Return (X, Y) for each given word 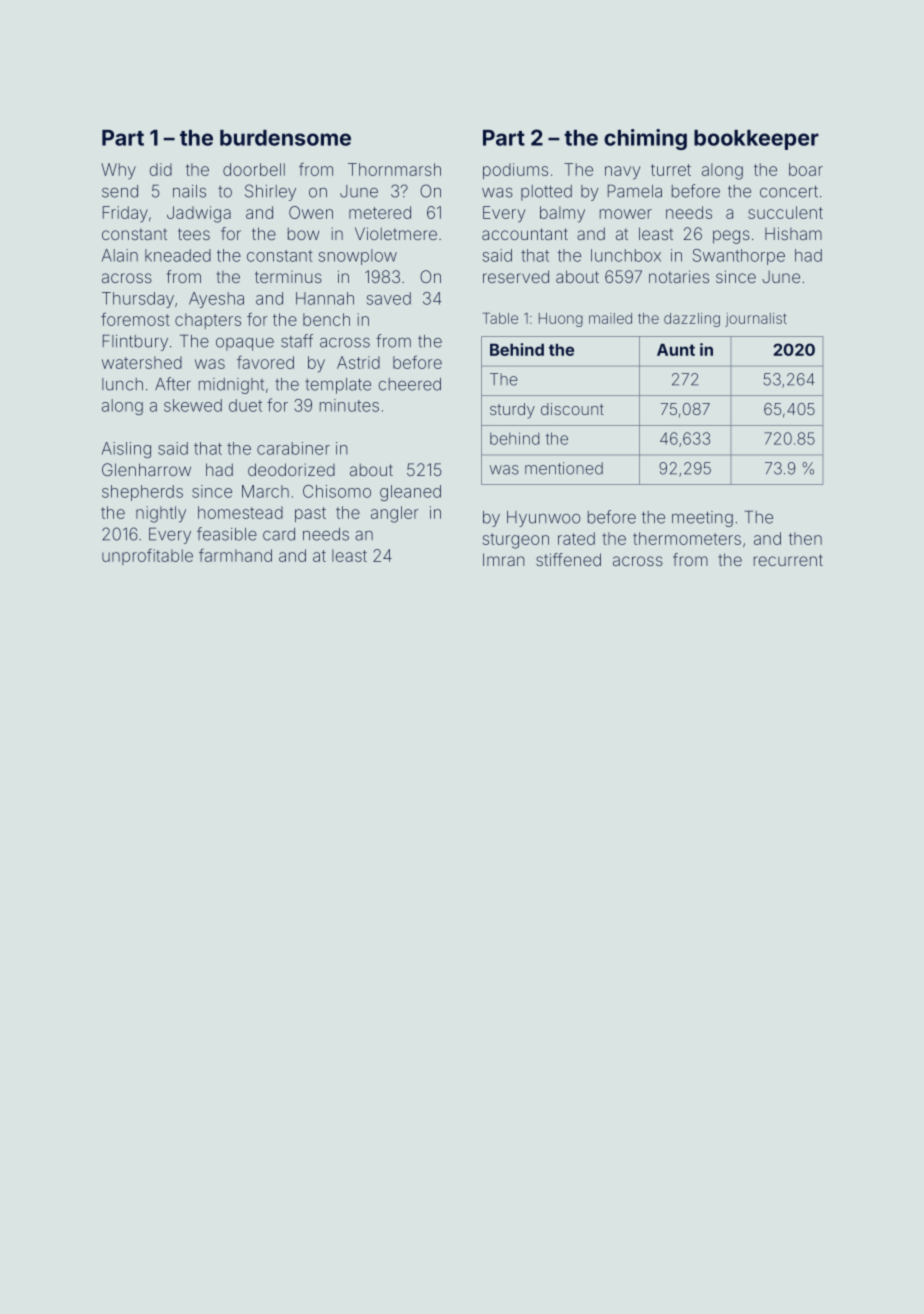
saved (389, 298)
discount (572, 409)
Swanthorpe (739, 257)
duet (245, 405)
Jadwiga (199, 214)
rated (576, 538)
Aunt (676, 350)
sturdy (512, 411)
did (161, 169)
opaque (245, 344)
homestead (240, 512)
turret (671, 170)
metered (380, 212)
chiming (645, 139)
